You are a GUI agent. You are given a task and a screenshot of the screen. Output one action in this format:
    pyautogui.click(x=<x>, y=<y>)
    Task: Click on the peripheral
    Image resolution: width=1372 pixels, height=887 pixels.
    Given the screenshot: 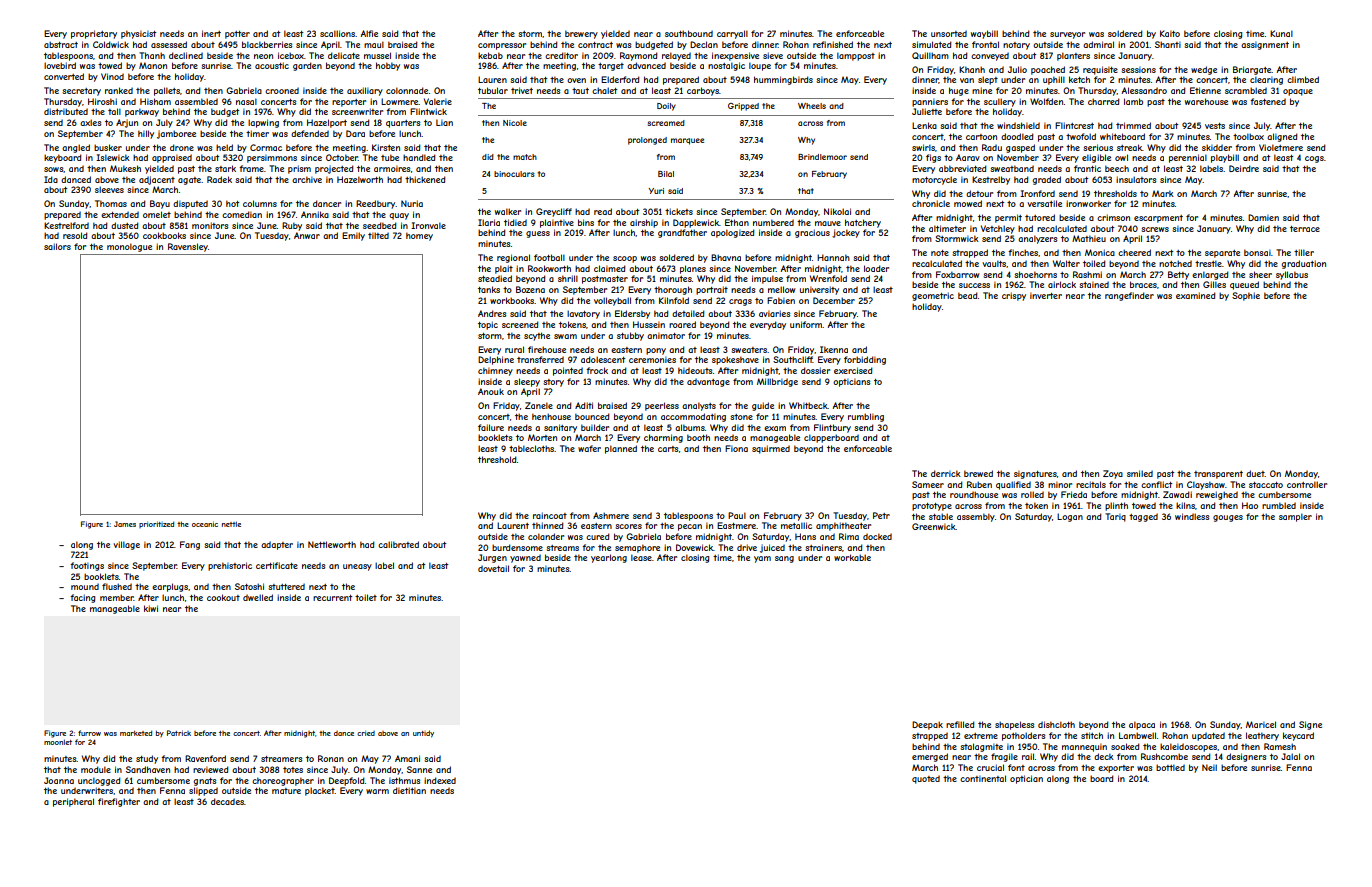 What is the action you would take?
    pyautogui.click(x=73, y=802)
